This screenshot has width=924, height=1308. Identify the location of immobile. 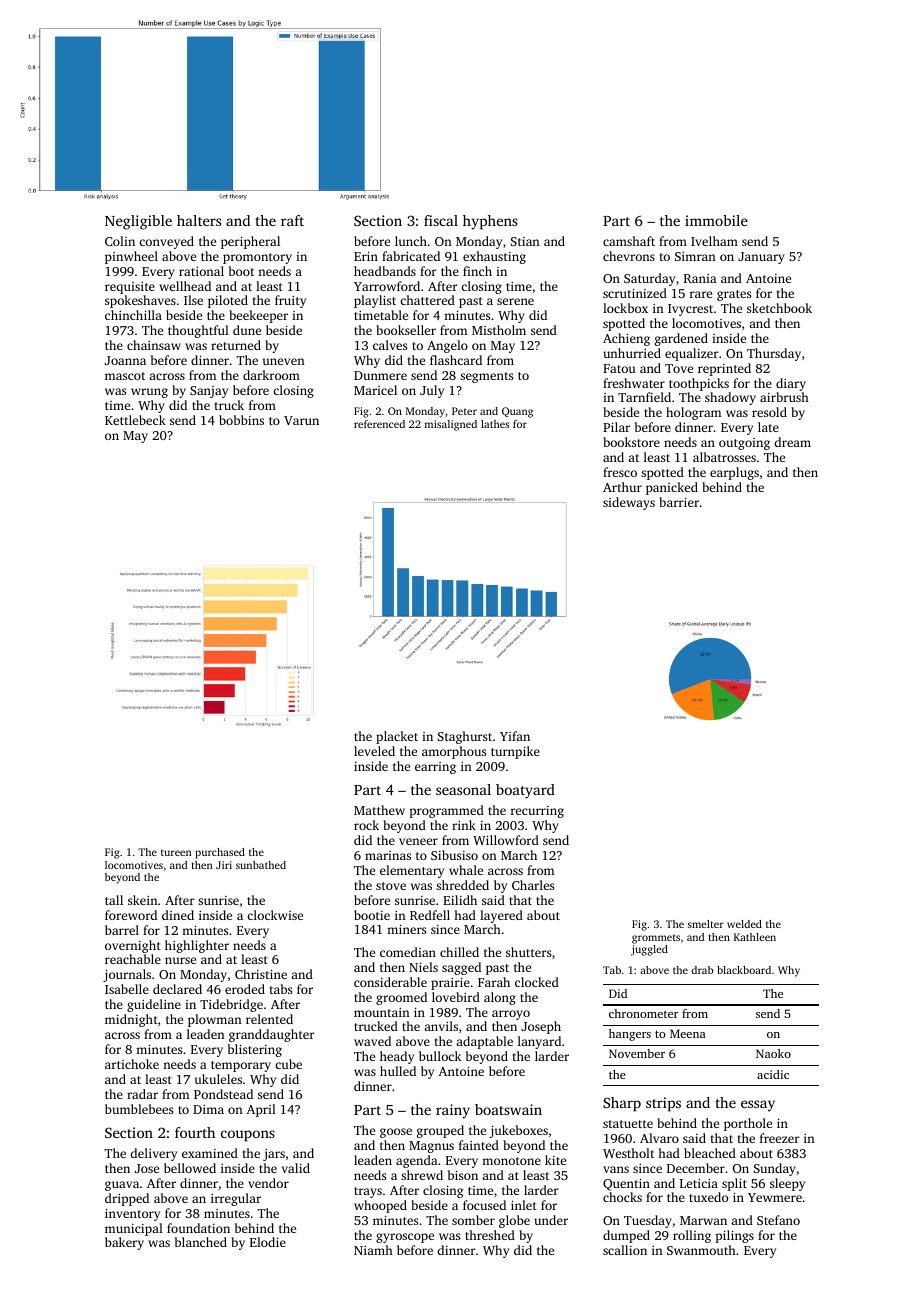
(716, 220).
